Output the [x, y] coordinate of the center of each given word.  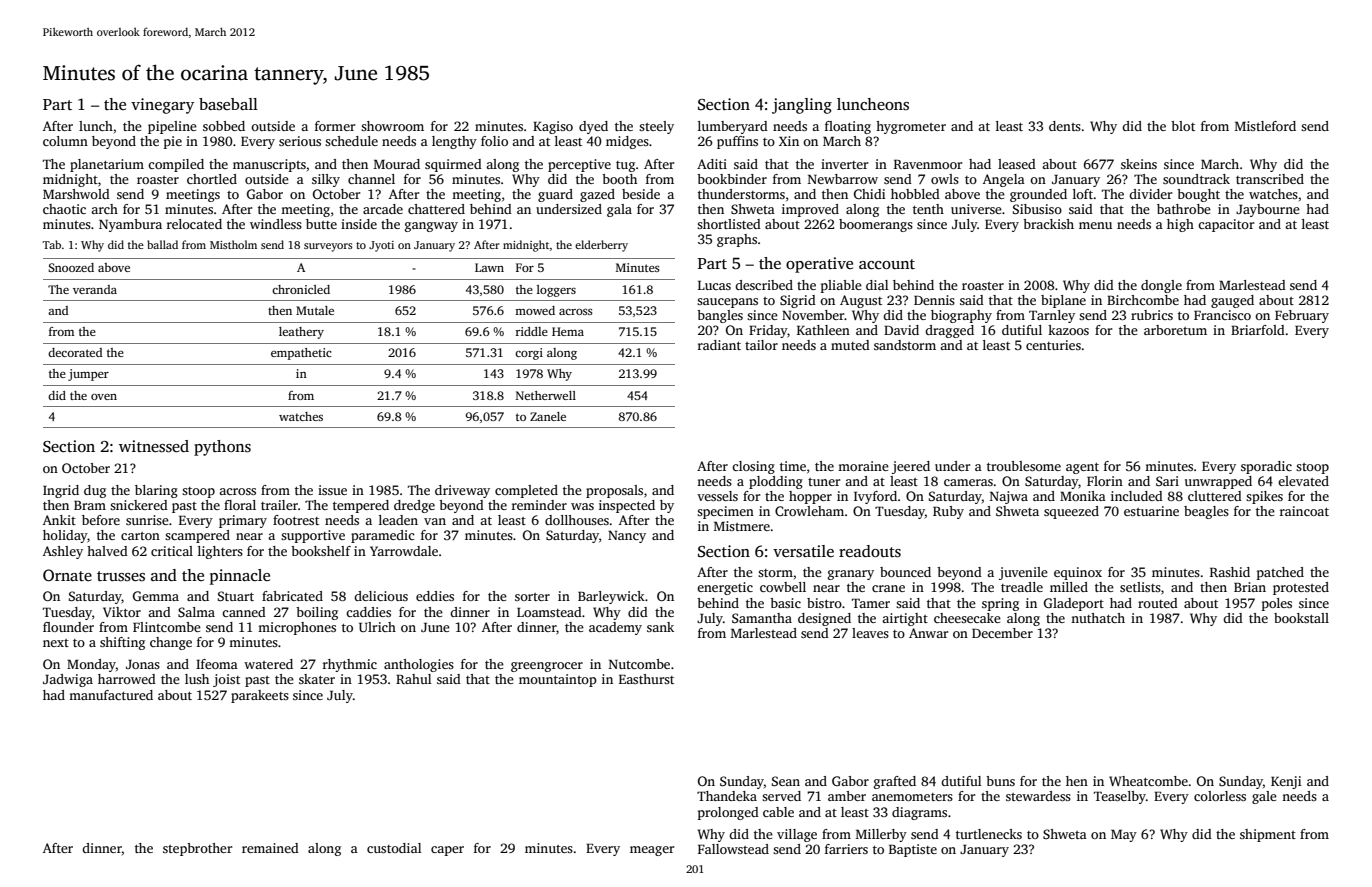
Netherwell [546, 395]
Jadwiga [68, 680]
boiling [317, 613]
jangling [802, 106]
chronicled [301, 289]
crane [888, 588]
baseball [228, 104]
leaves [870, 633]
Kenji [1286, 782]
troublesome [1024, 466]
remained [270, 848]
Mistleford [1265, 126]
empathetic [301, 354]
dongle [1161, 286]
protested [1301, 588]
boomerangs [876, 225]
